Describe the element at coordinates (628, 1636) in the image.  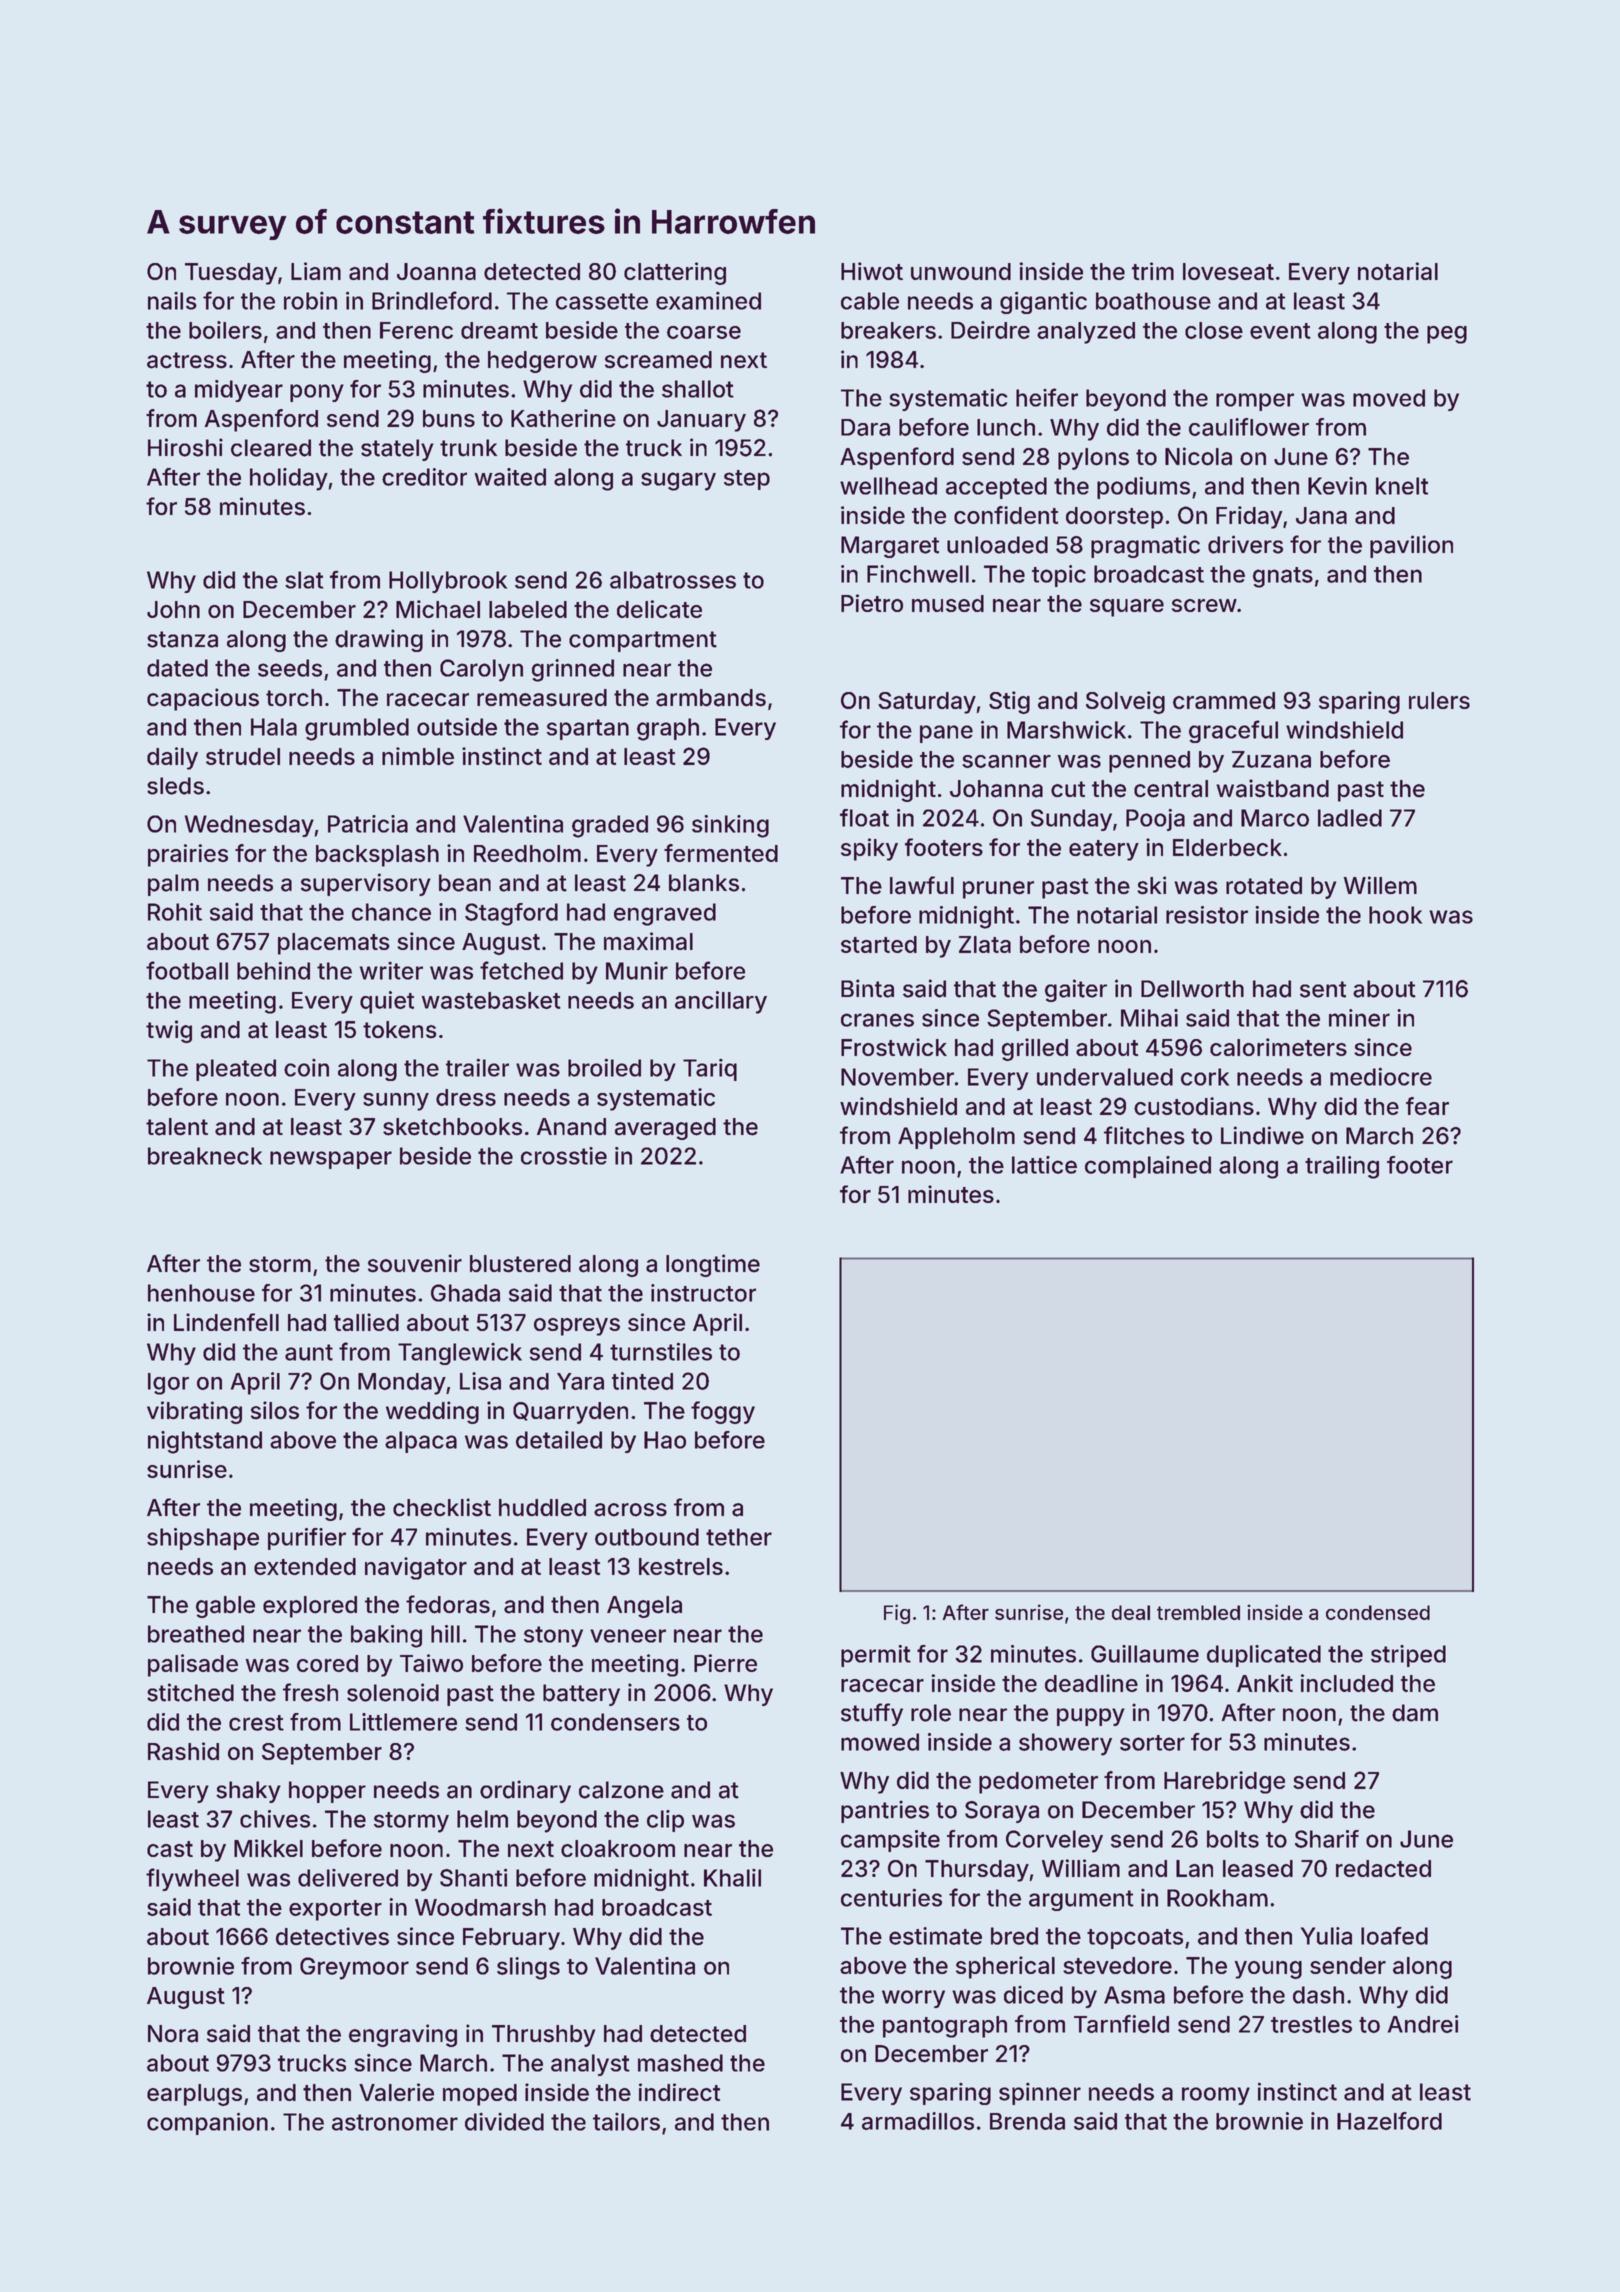
I see `veneer` at that location.
